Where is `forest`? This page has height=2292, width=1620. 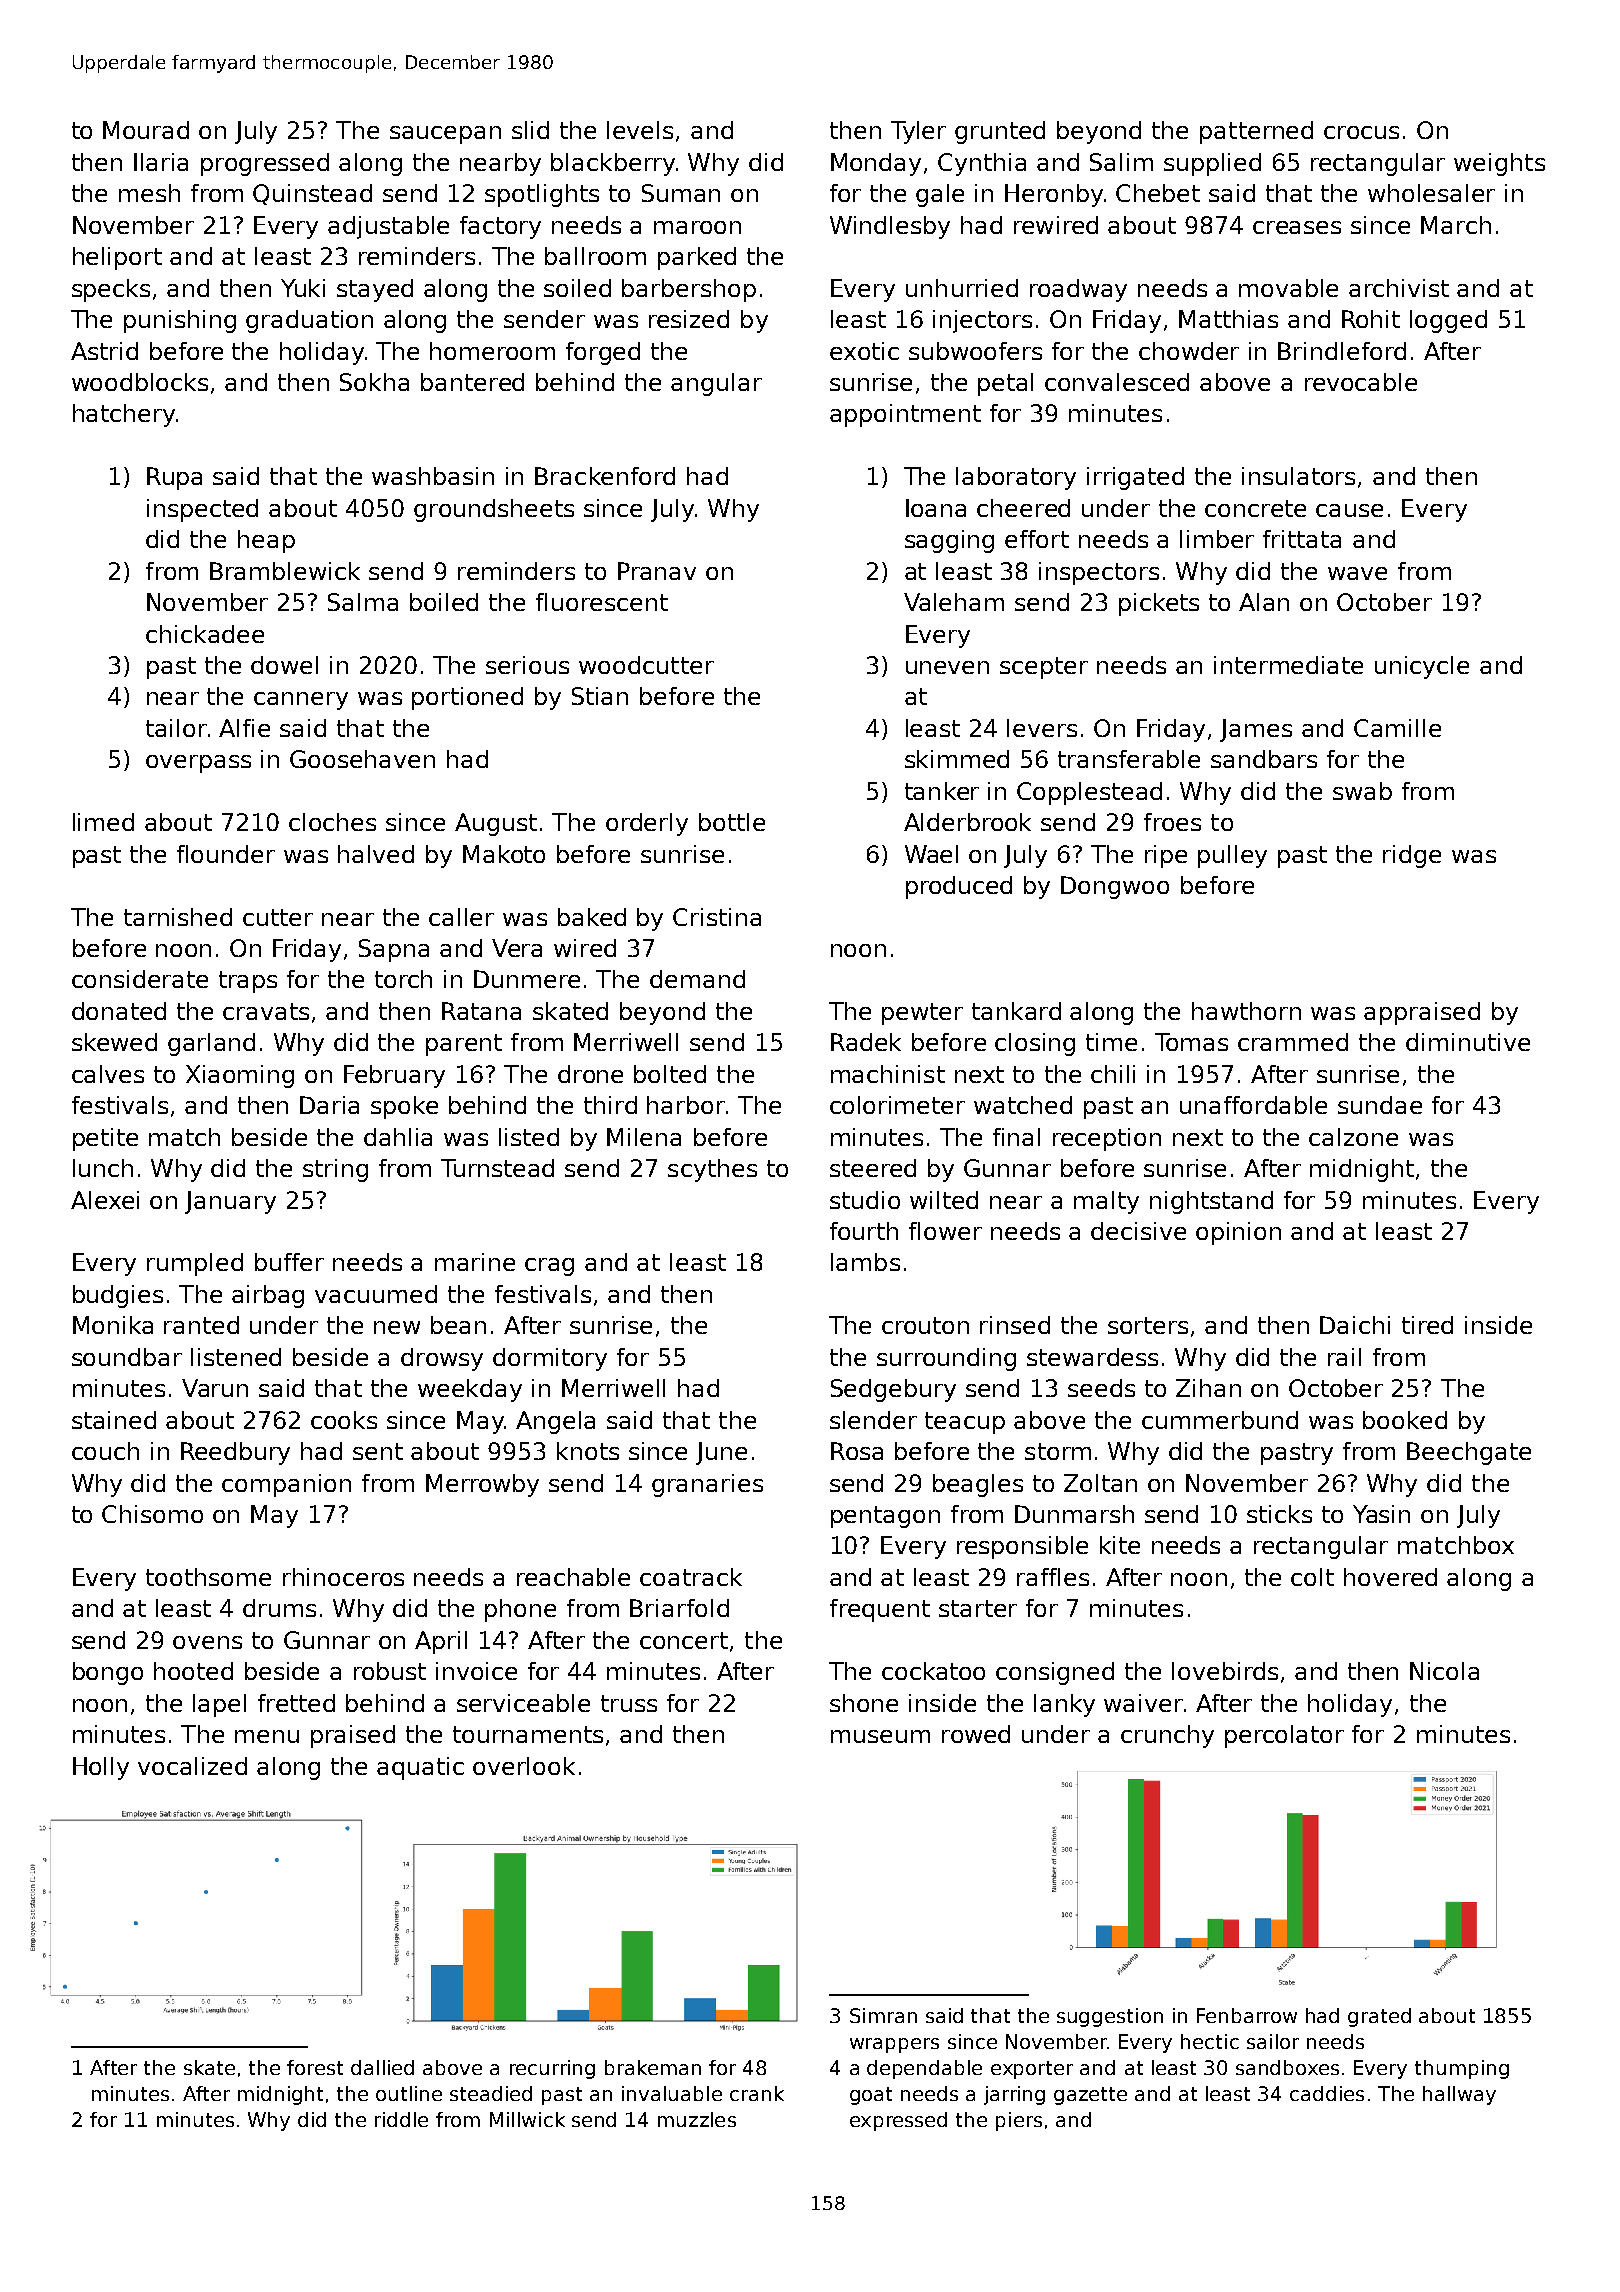
forest is located at coordinates (315, 2067).
